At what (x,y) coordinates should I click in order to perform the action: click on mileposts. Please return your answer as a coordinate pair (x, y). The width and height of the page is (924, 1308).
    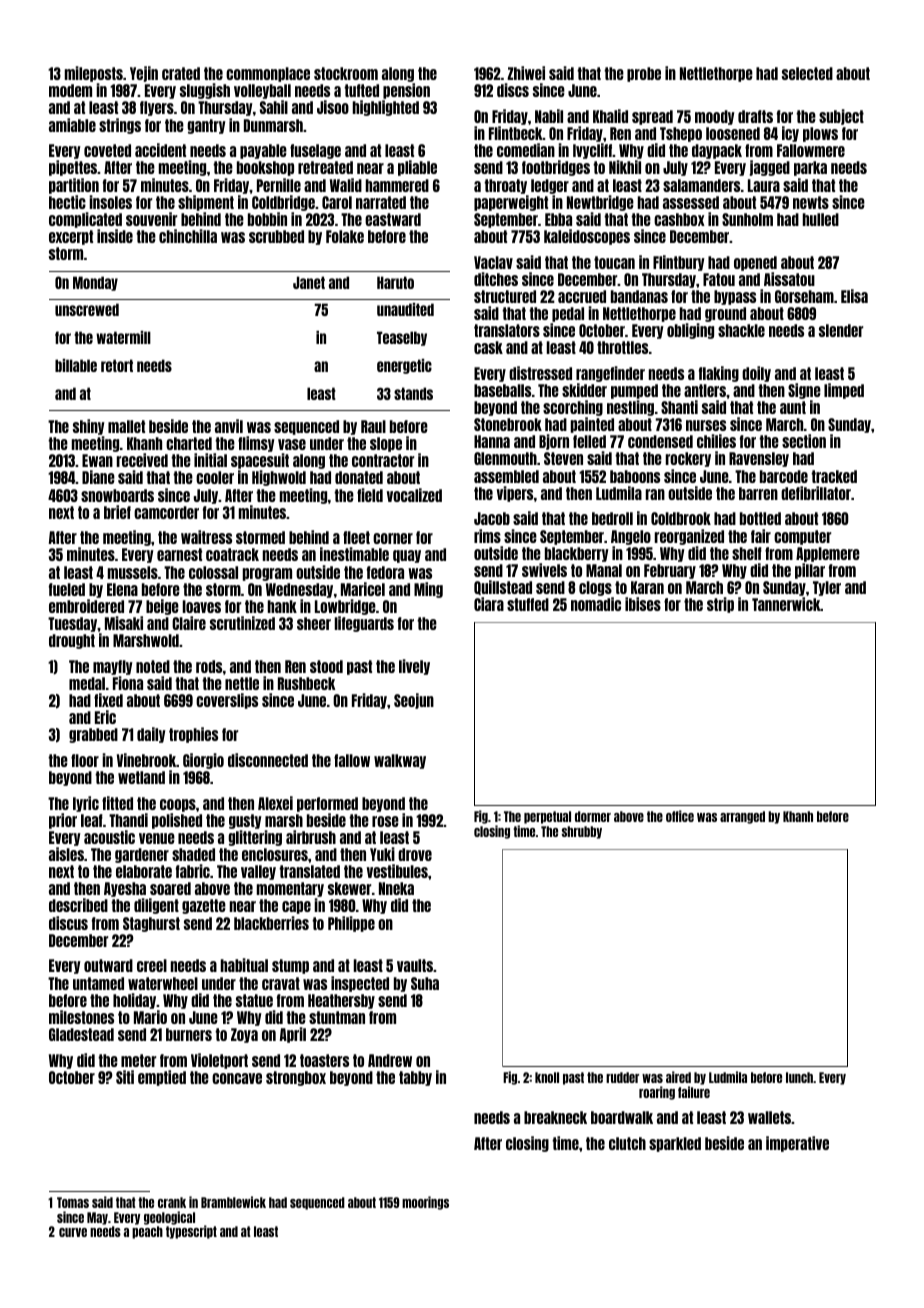
    Looking at the image, I should click on (94, 74).
